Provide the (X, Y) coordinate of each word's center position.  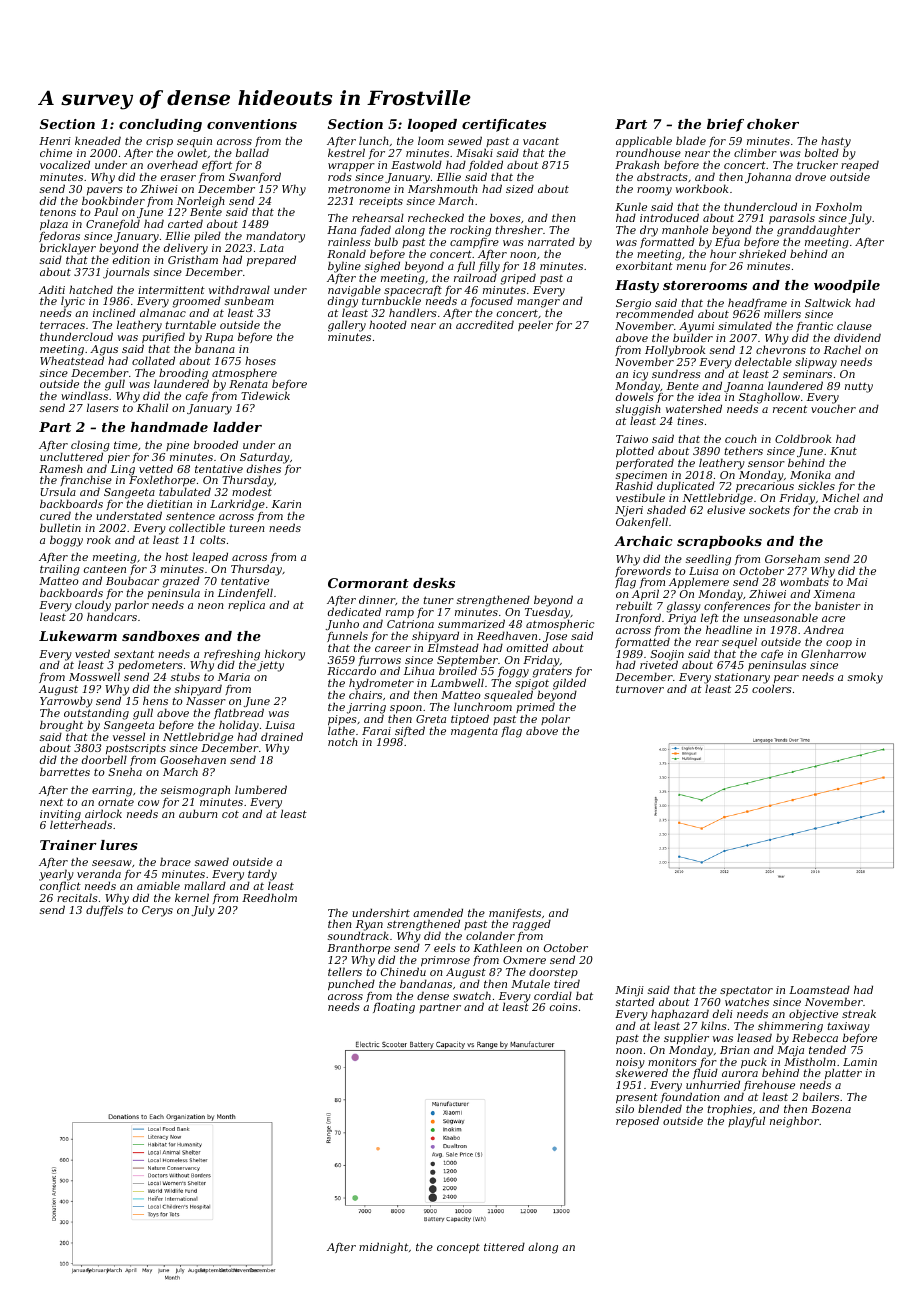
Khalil (152, 408)
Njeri (629, 512)
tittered (504, 1246)
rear (707, 643)
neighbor (794, 1122)
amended (438, 912)
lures (119, 845)
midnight (383, 1248)
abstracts (662, 176)
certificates (504, 125)
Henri (55, 141)
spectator (746, 992)
